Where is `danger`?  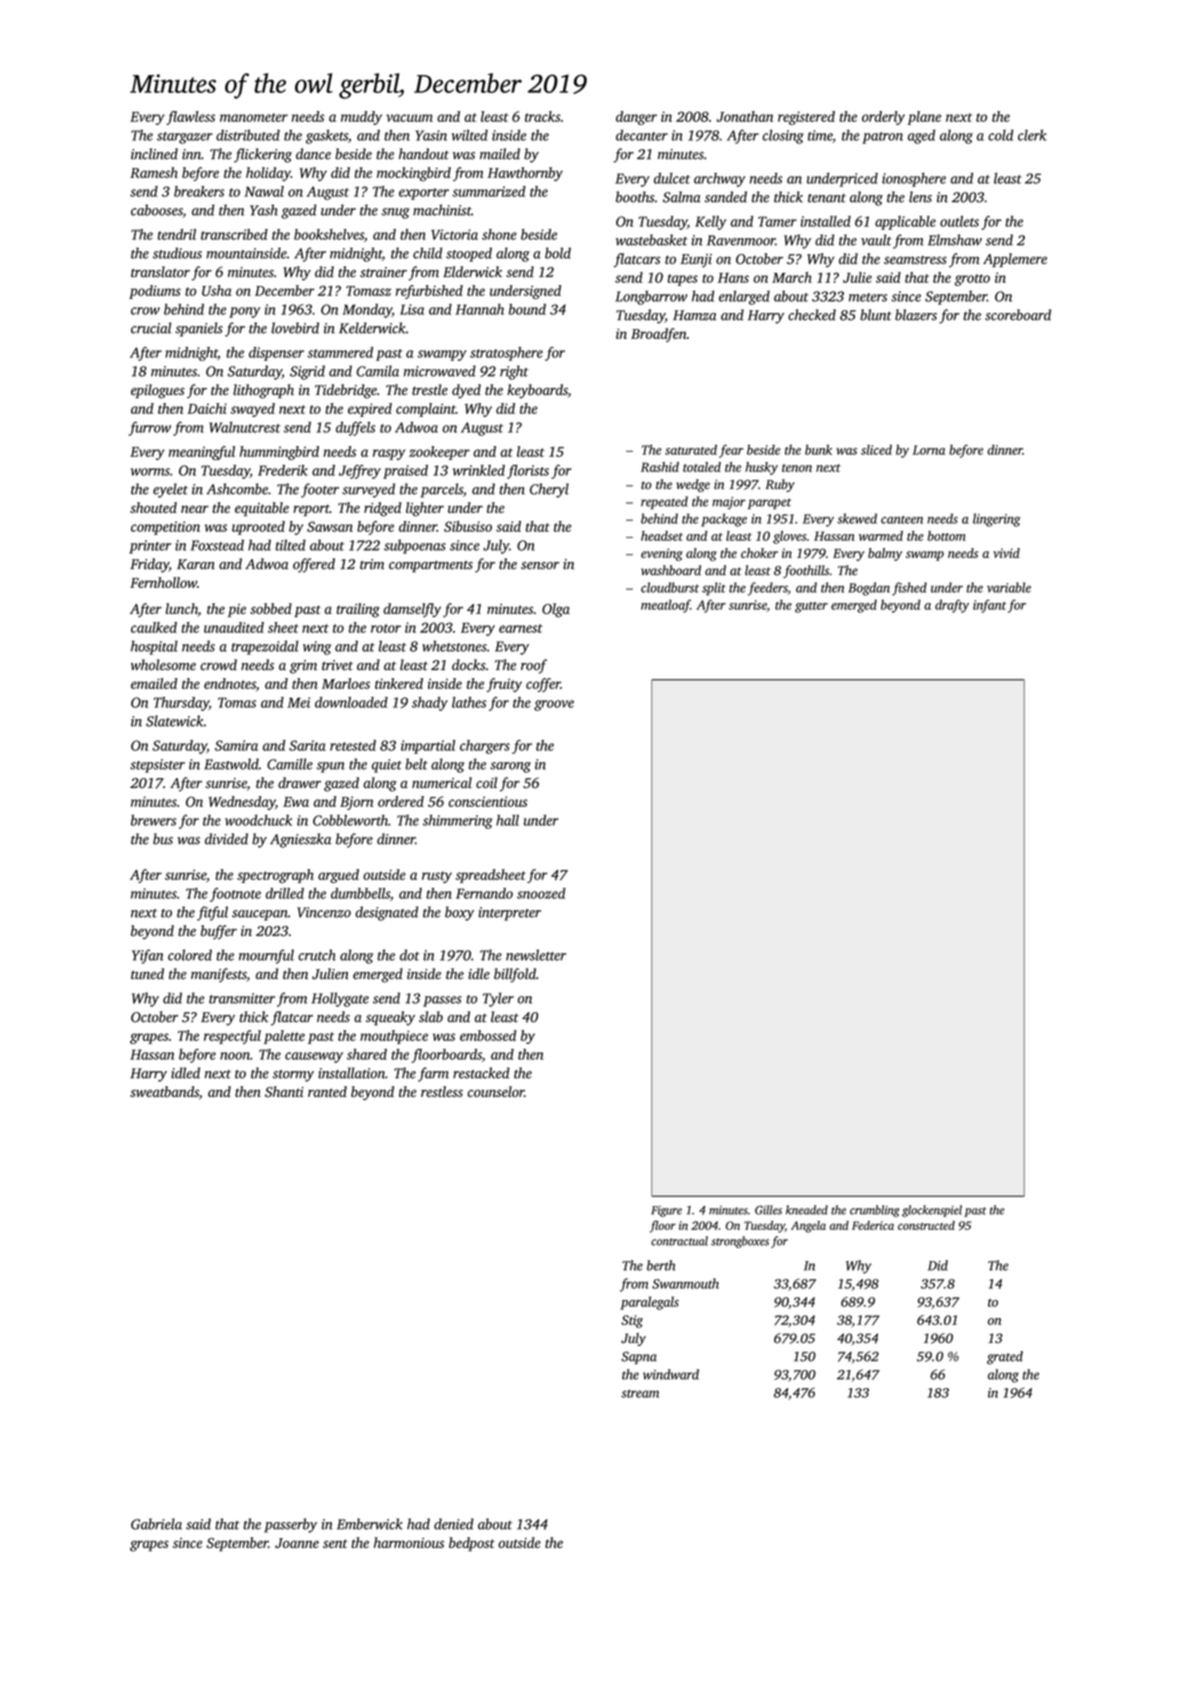 danger is located at coordinates (636, 118).
